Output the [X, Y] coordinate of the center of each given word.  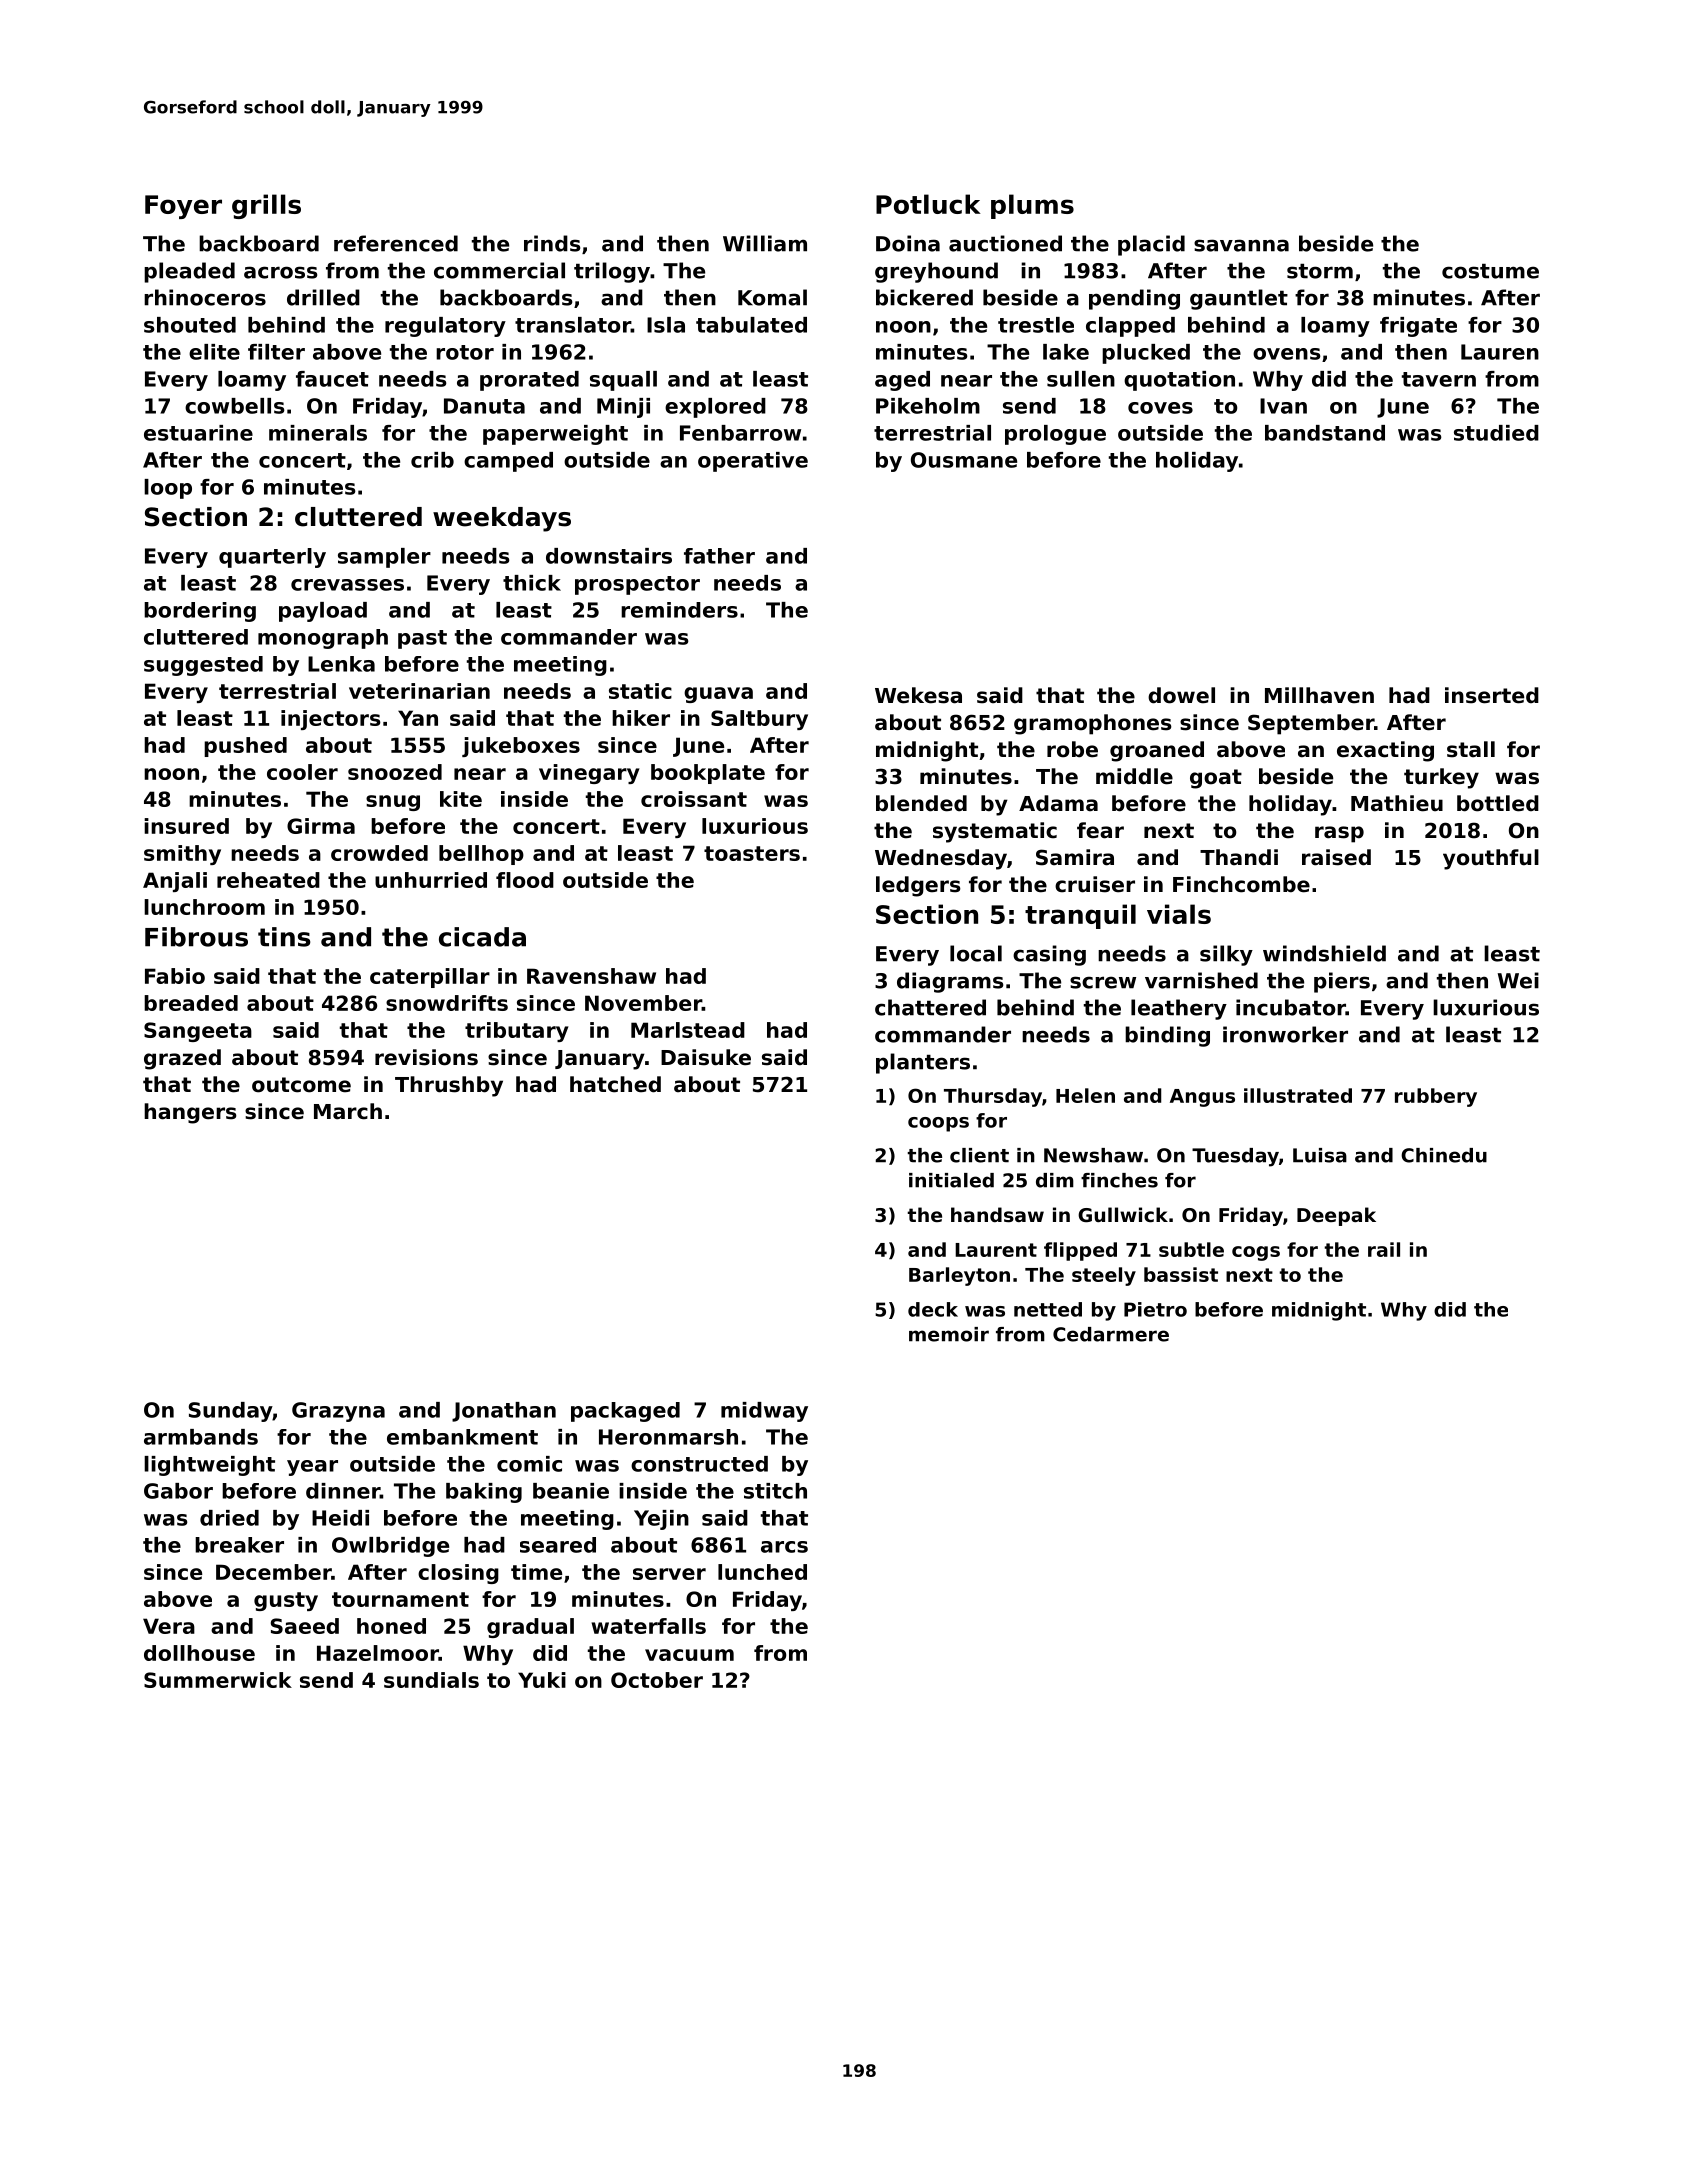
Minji [623, 408]
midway [764, 1412]
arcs [784, 1547]
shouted [190, 325]
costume [1490, 271]
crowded [379, 853]
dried [229, 1518]
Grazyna [338, 1412]
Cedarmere [1111, 1334]
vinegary [589, 774]
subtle [1191, 1249]
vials [1179, 914]
